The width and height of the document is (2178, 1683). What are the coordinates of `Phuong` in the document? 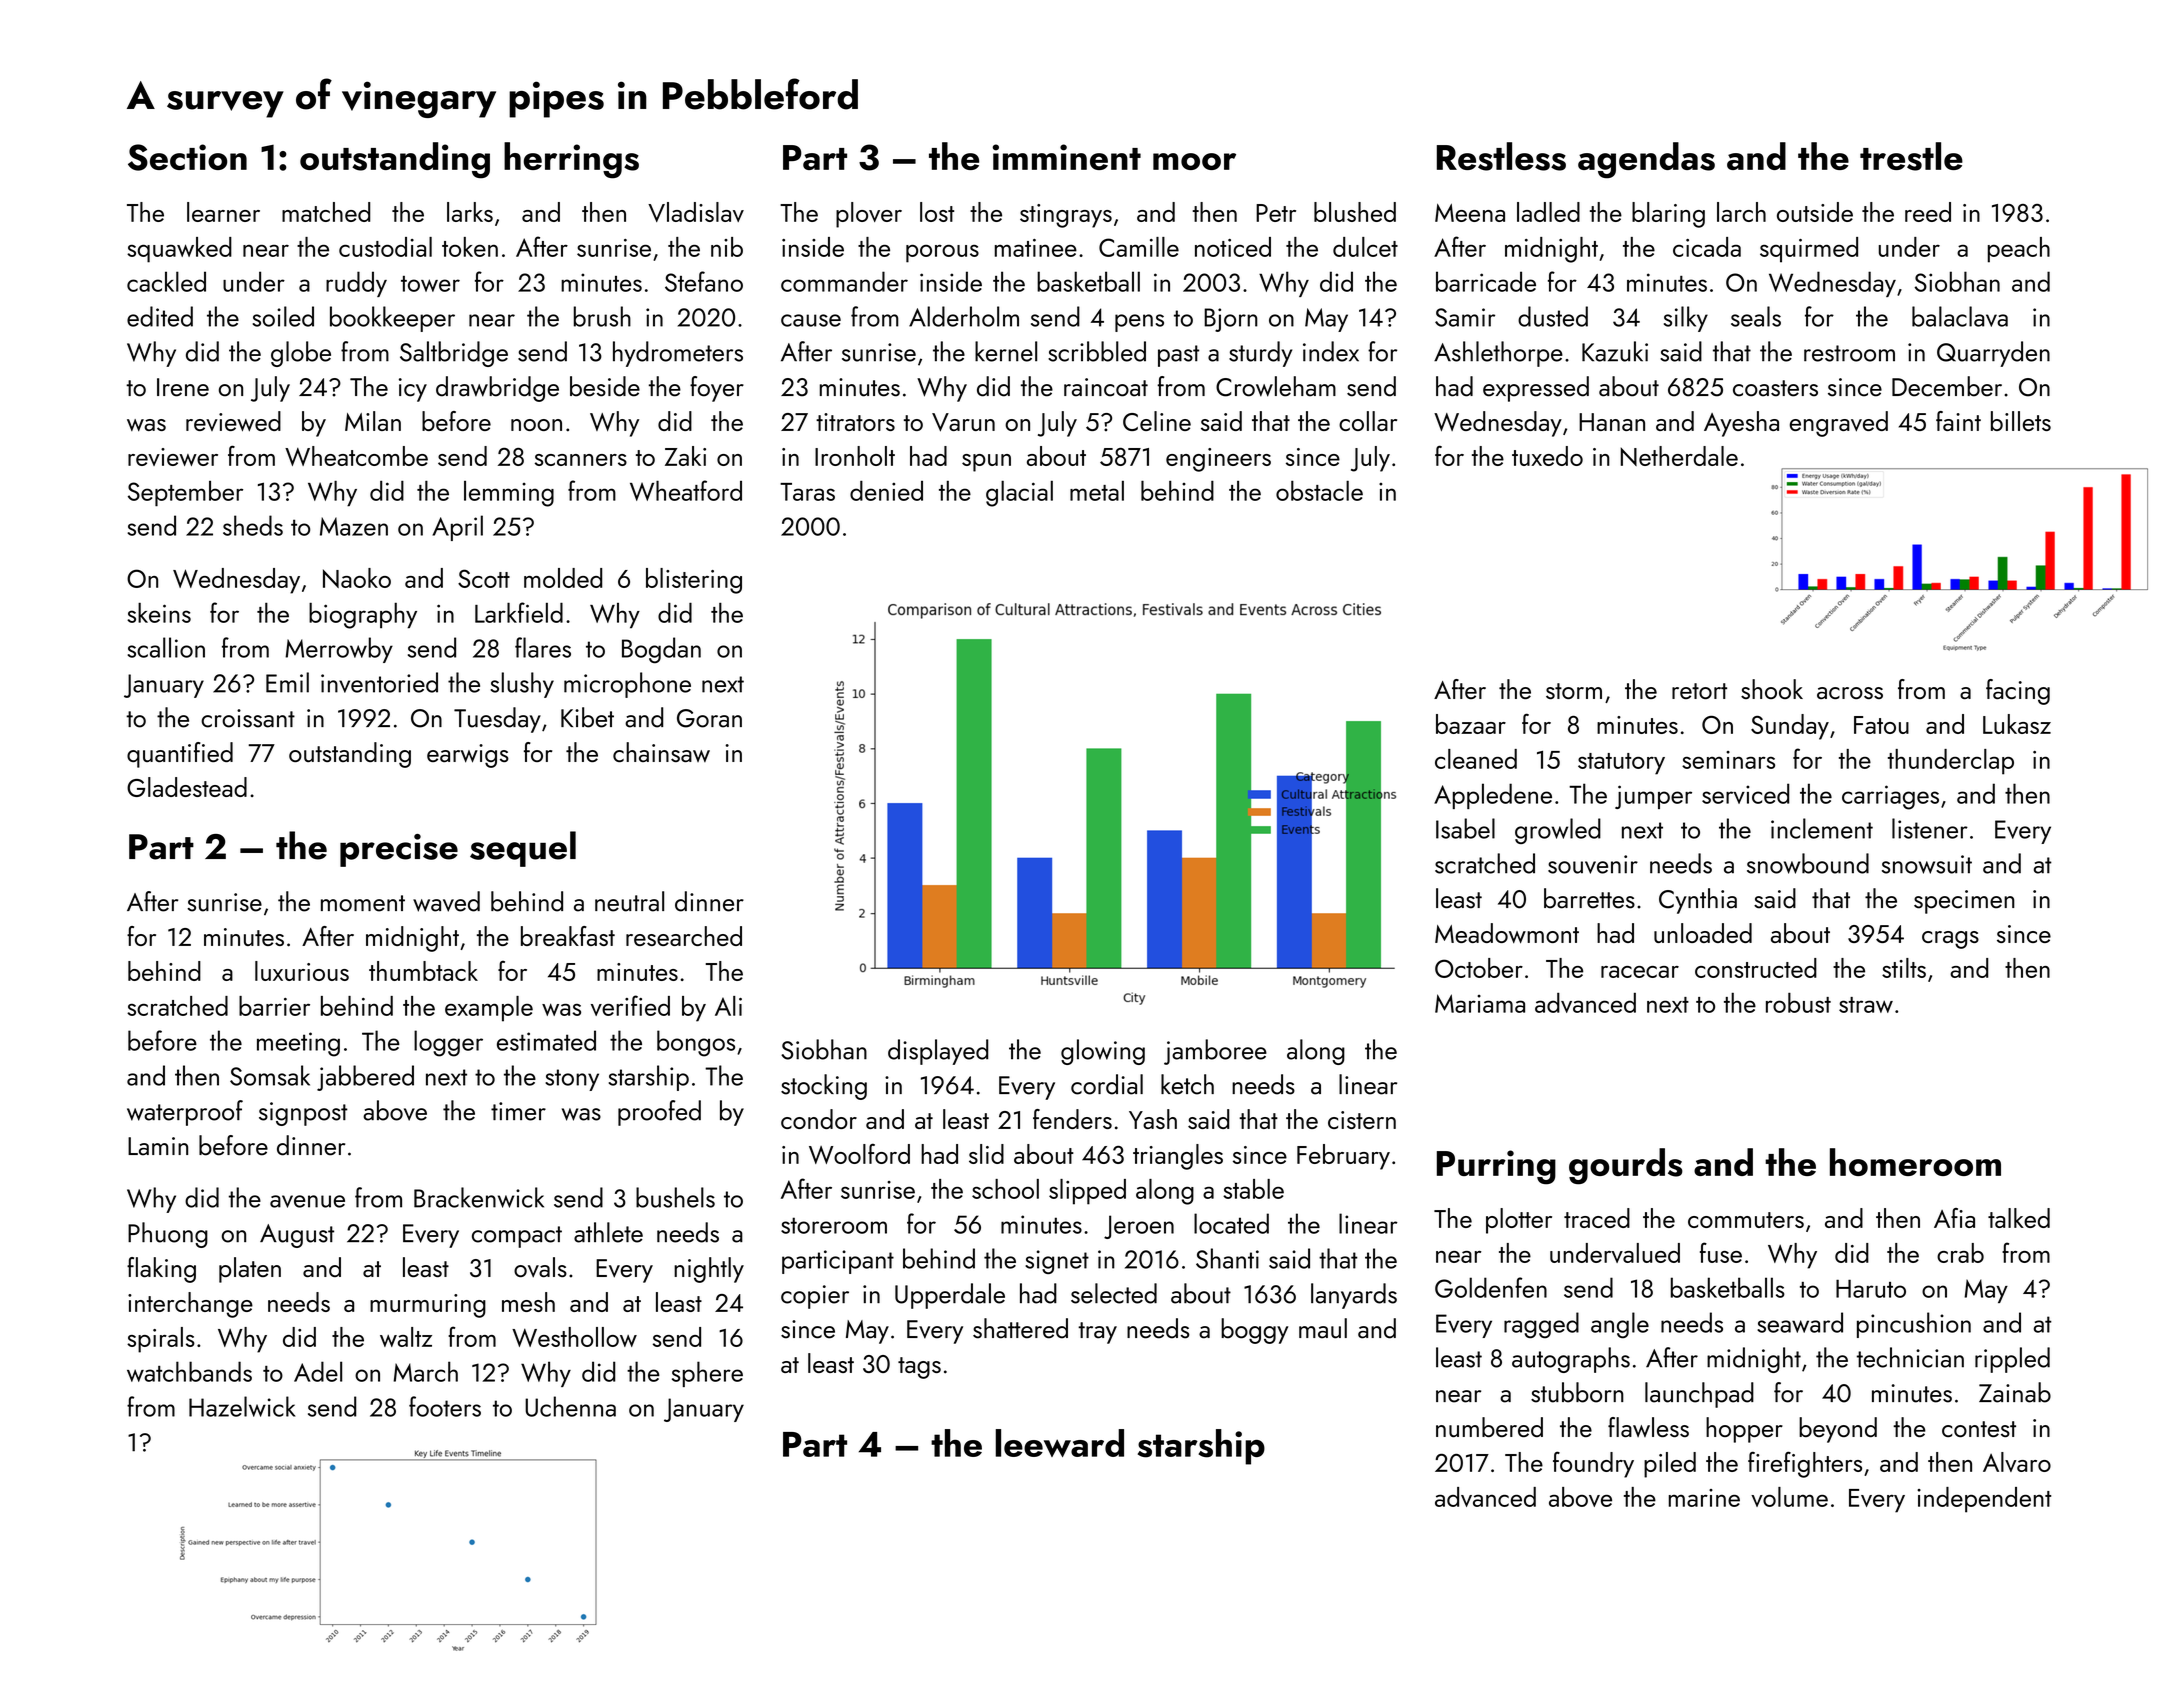 It's located at (168, 1235).
